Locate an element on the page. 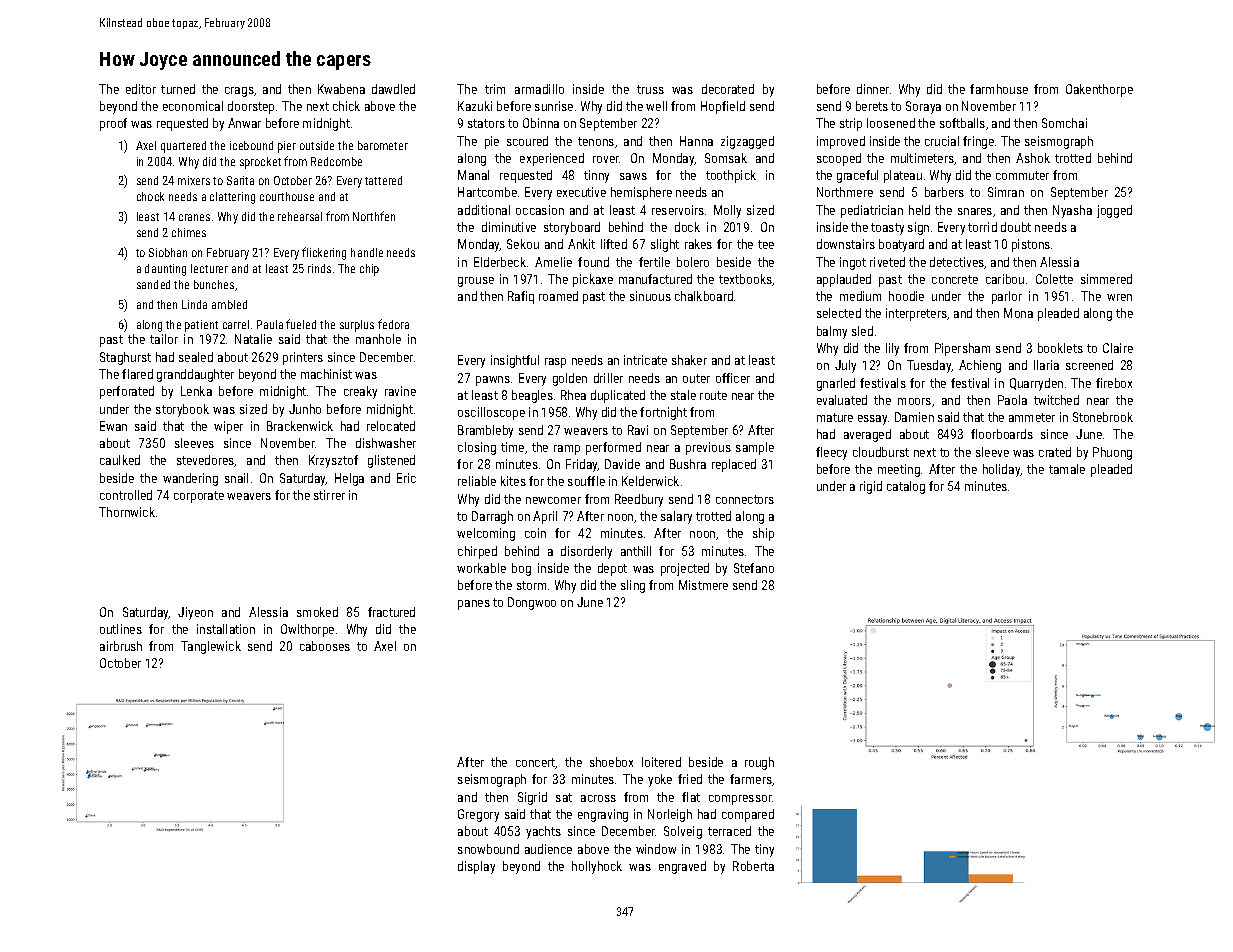  tamale is located at coordinates (1067, 469).
